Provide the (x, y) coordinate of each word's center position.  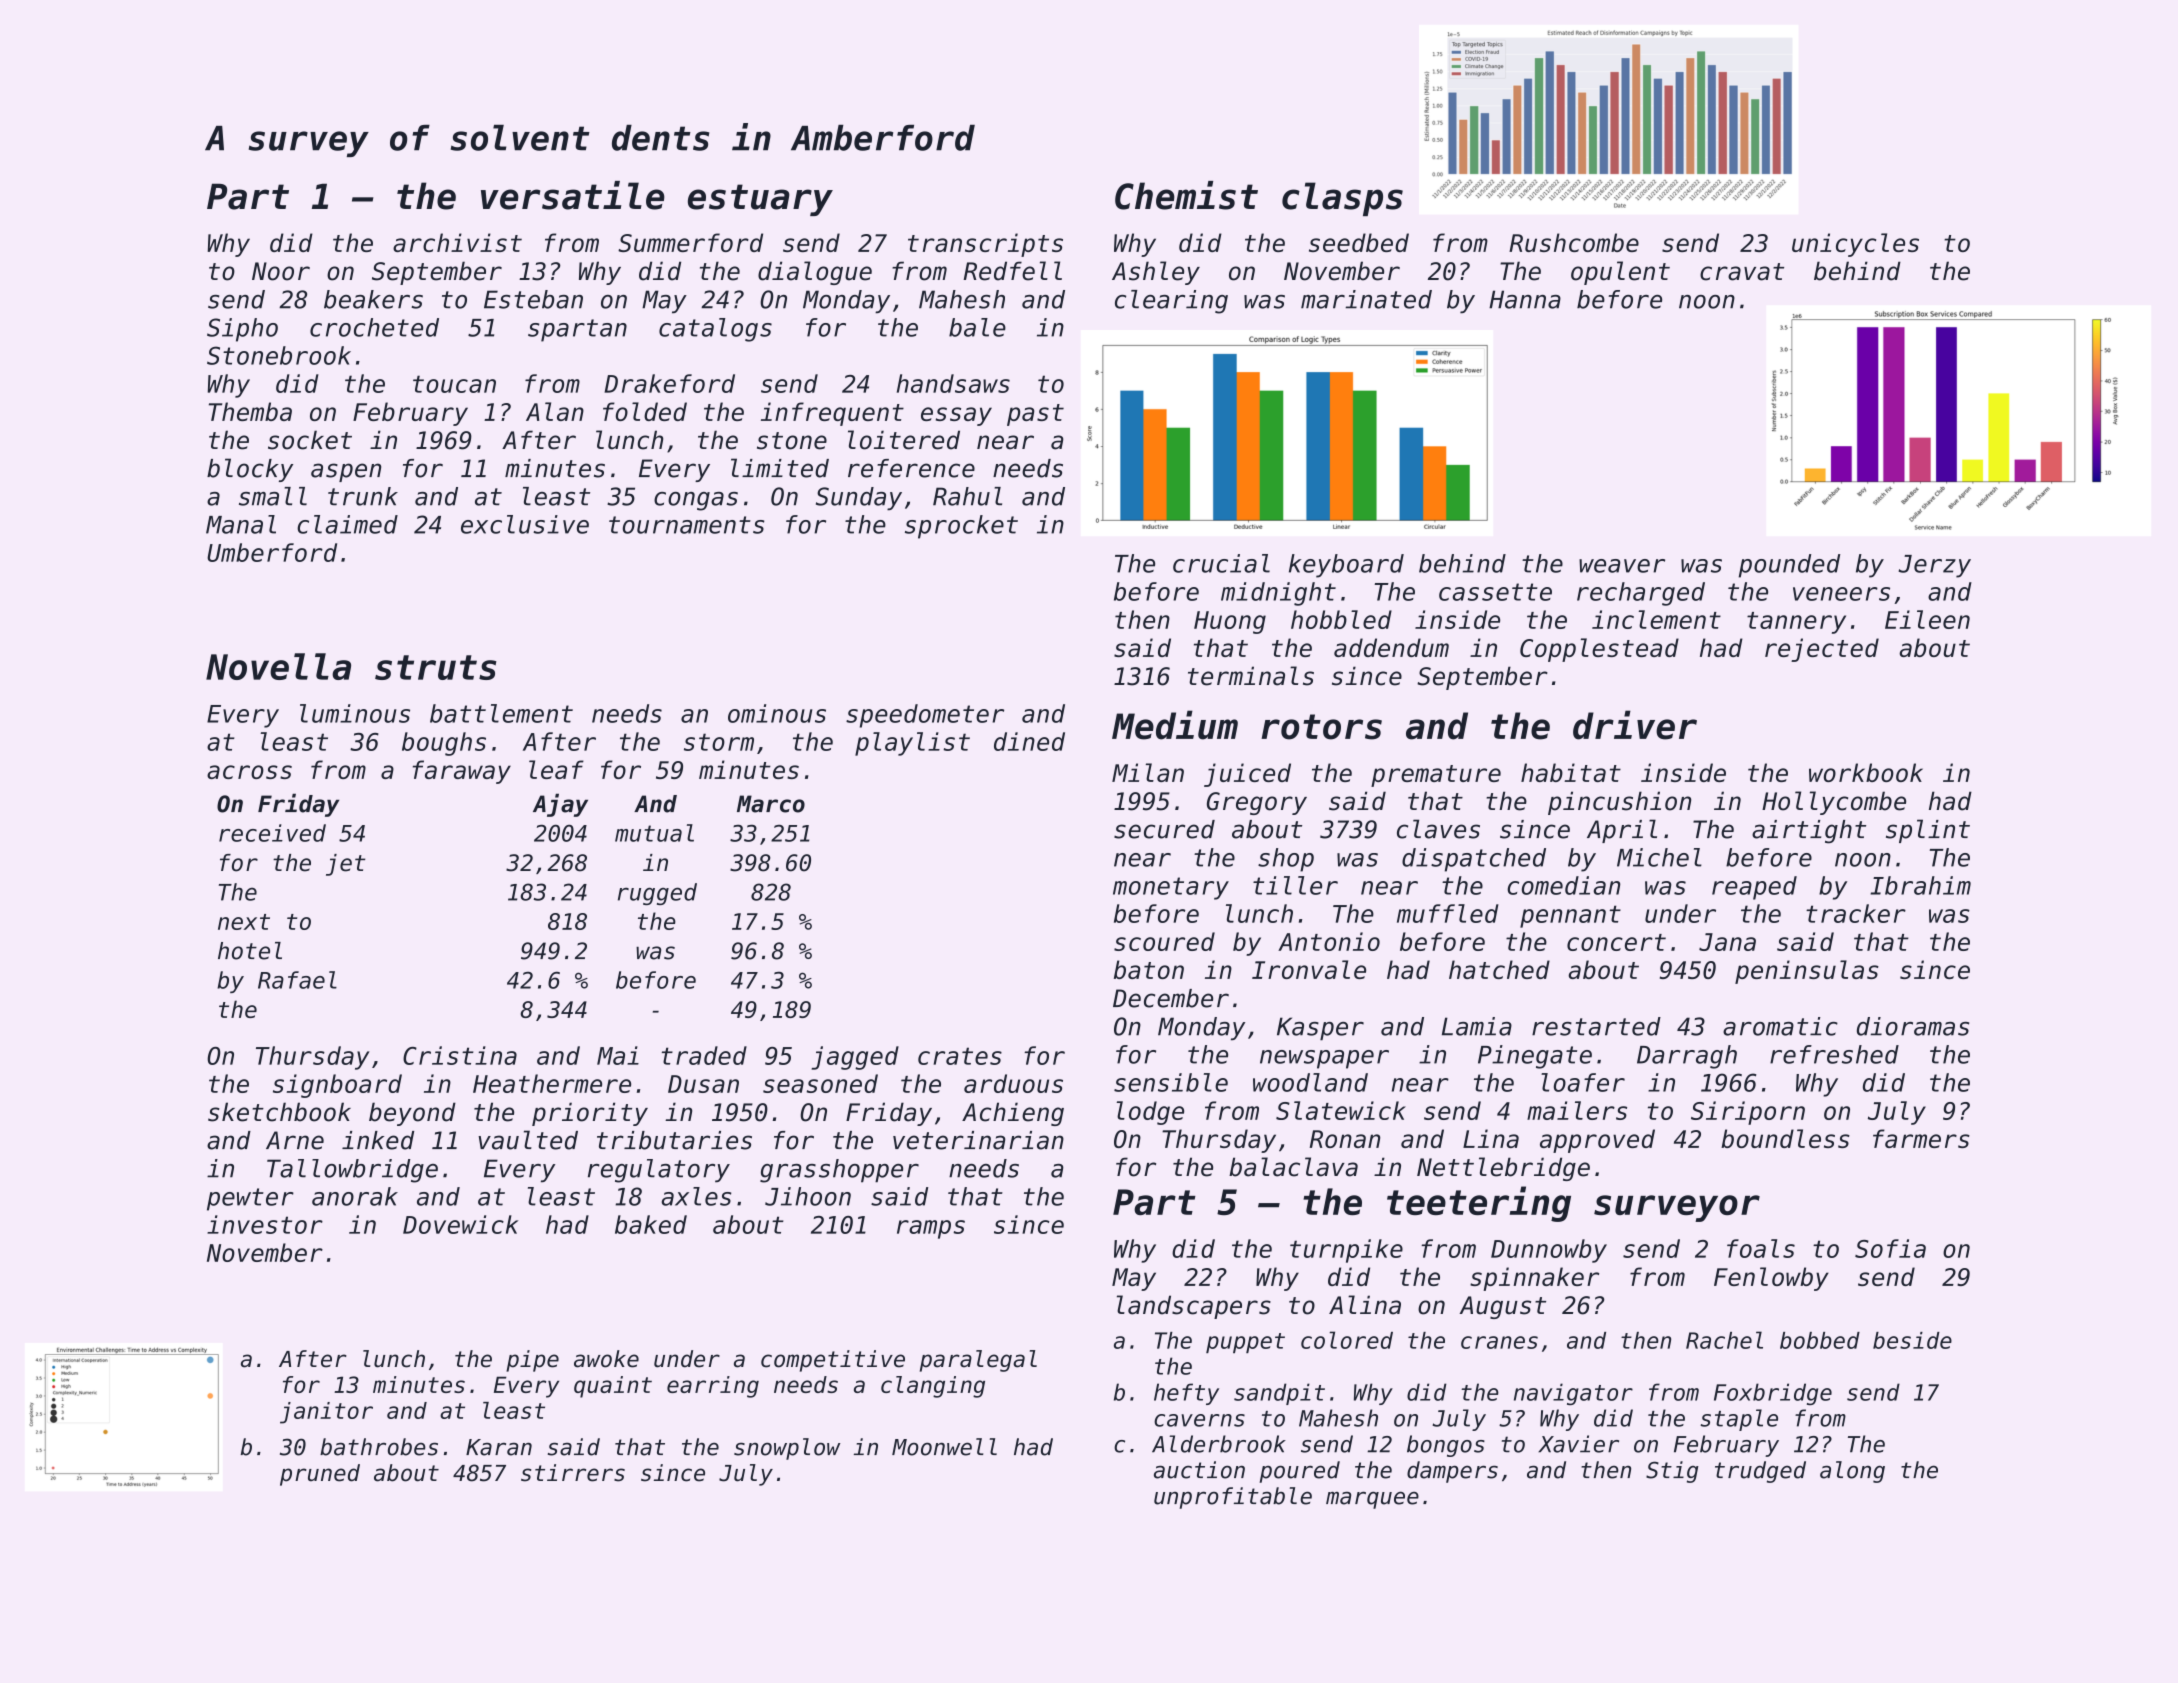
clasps (1342, 199)
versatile (573, 195)
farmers (1921, 1138)
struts (436, 667)
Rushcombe (1574, 242)
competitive (833, 1361)
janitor (326, 1413)
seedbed (1359, 242)
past (1035, 415)
